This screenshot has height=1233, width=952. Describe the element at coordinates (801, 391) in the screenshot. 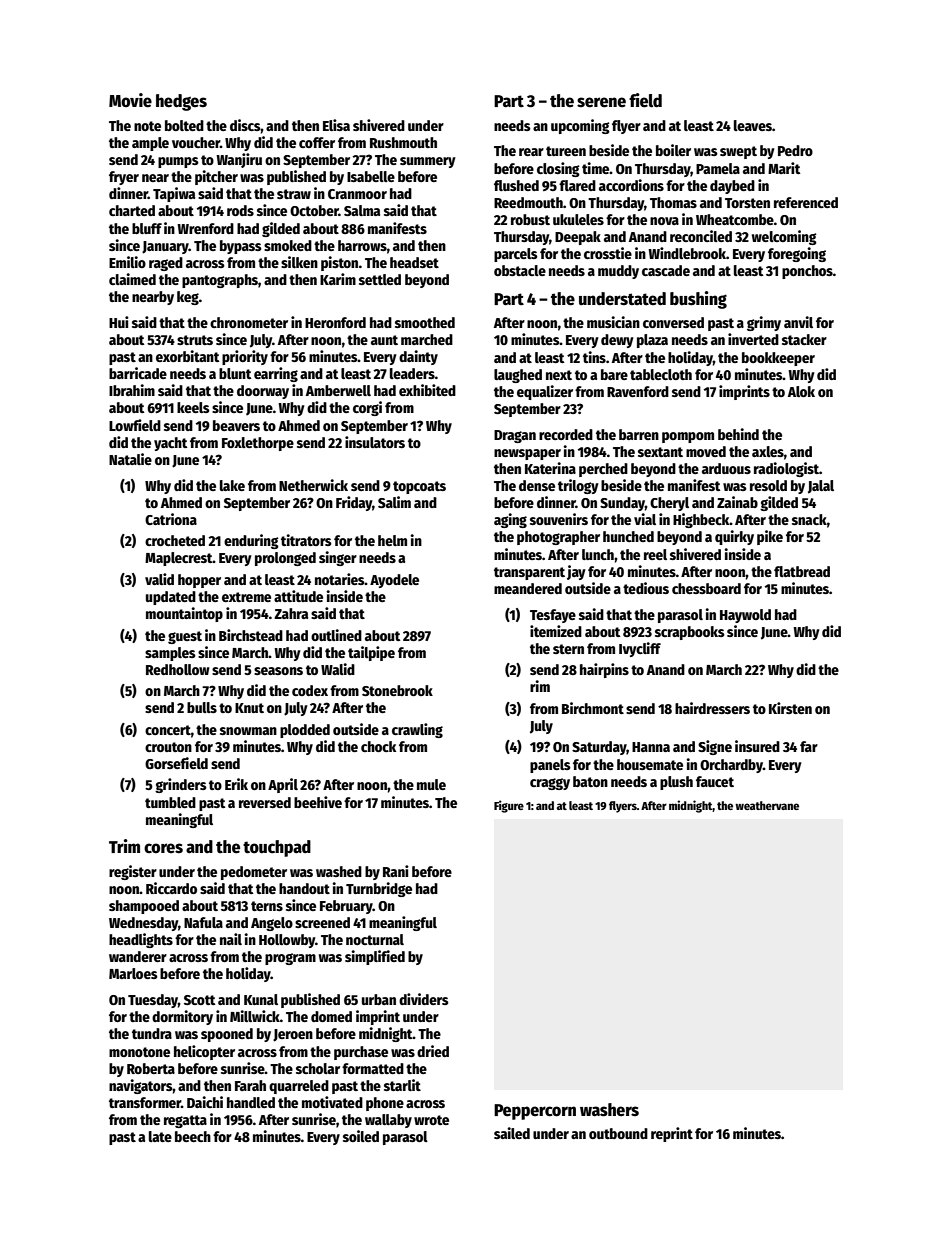

I see `Alok` at that location.
